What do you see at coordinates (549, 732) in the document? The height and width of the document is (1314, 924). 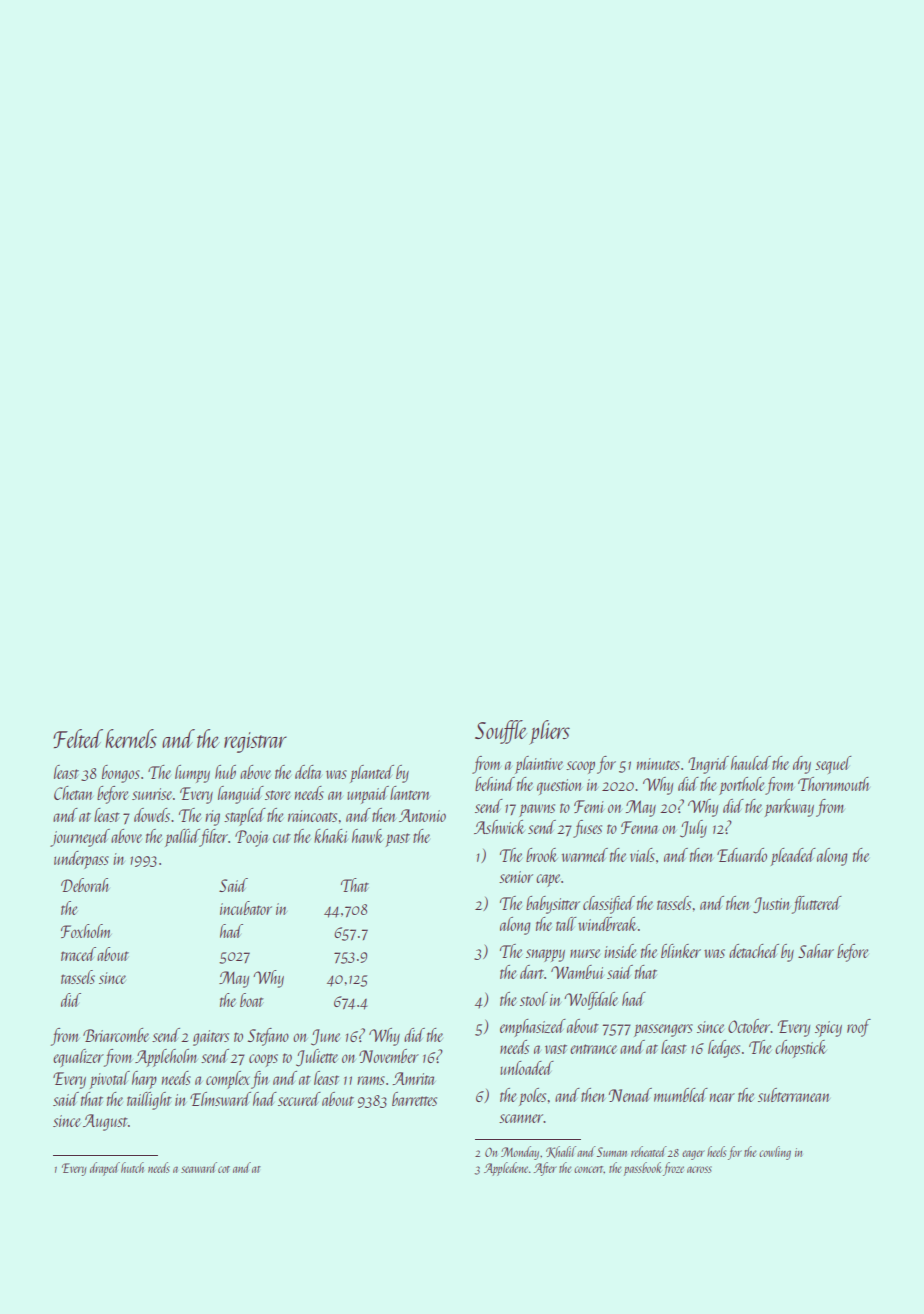 I see `pliers` at bounding box center [549, 732].
